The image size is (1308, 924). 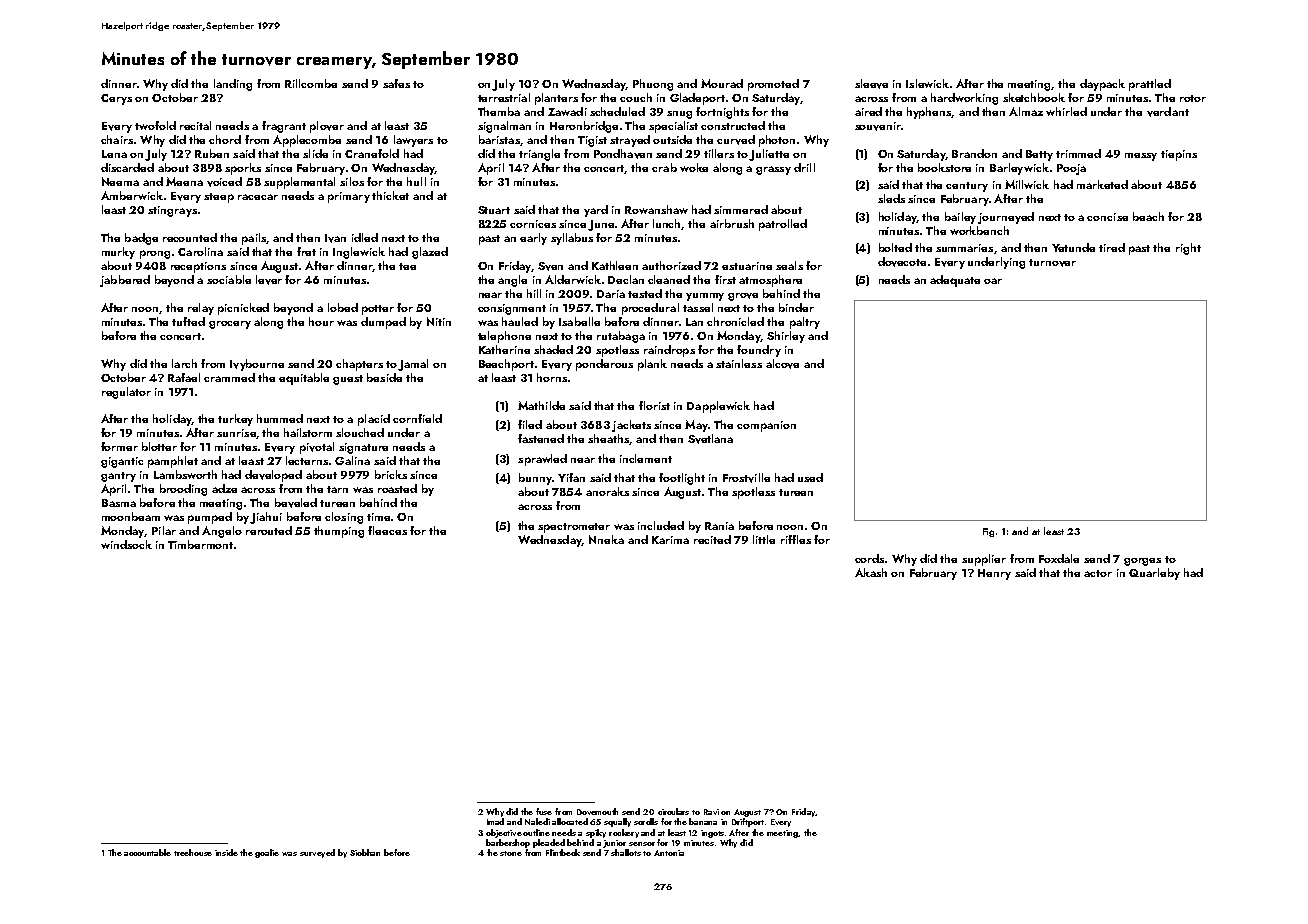 I want to click on Akash, so click(x=871, y=572).
